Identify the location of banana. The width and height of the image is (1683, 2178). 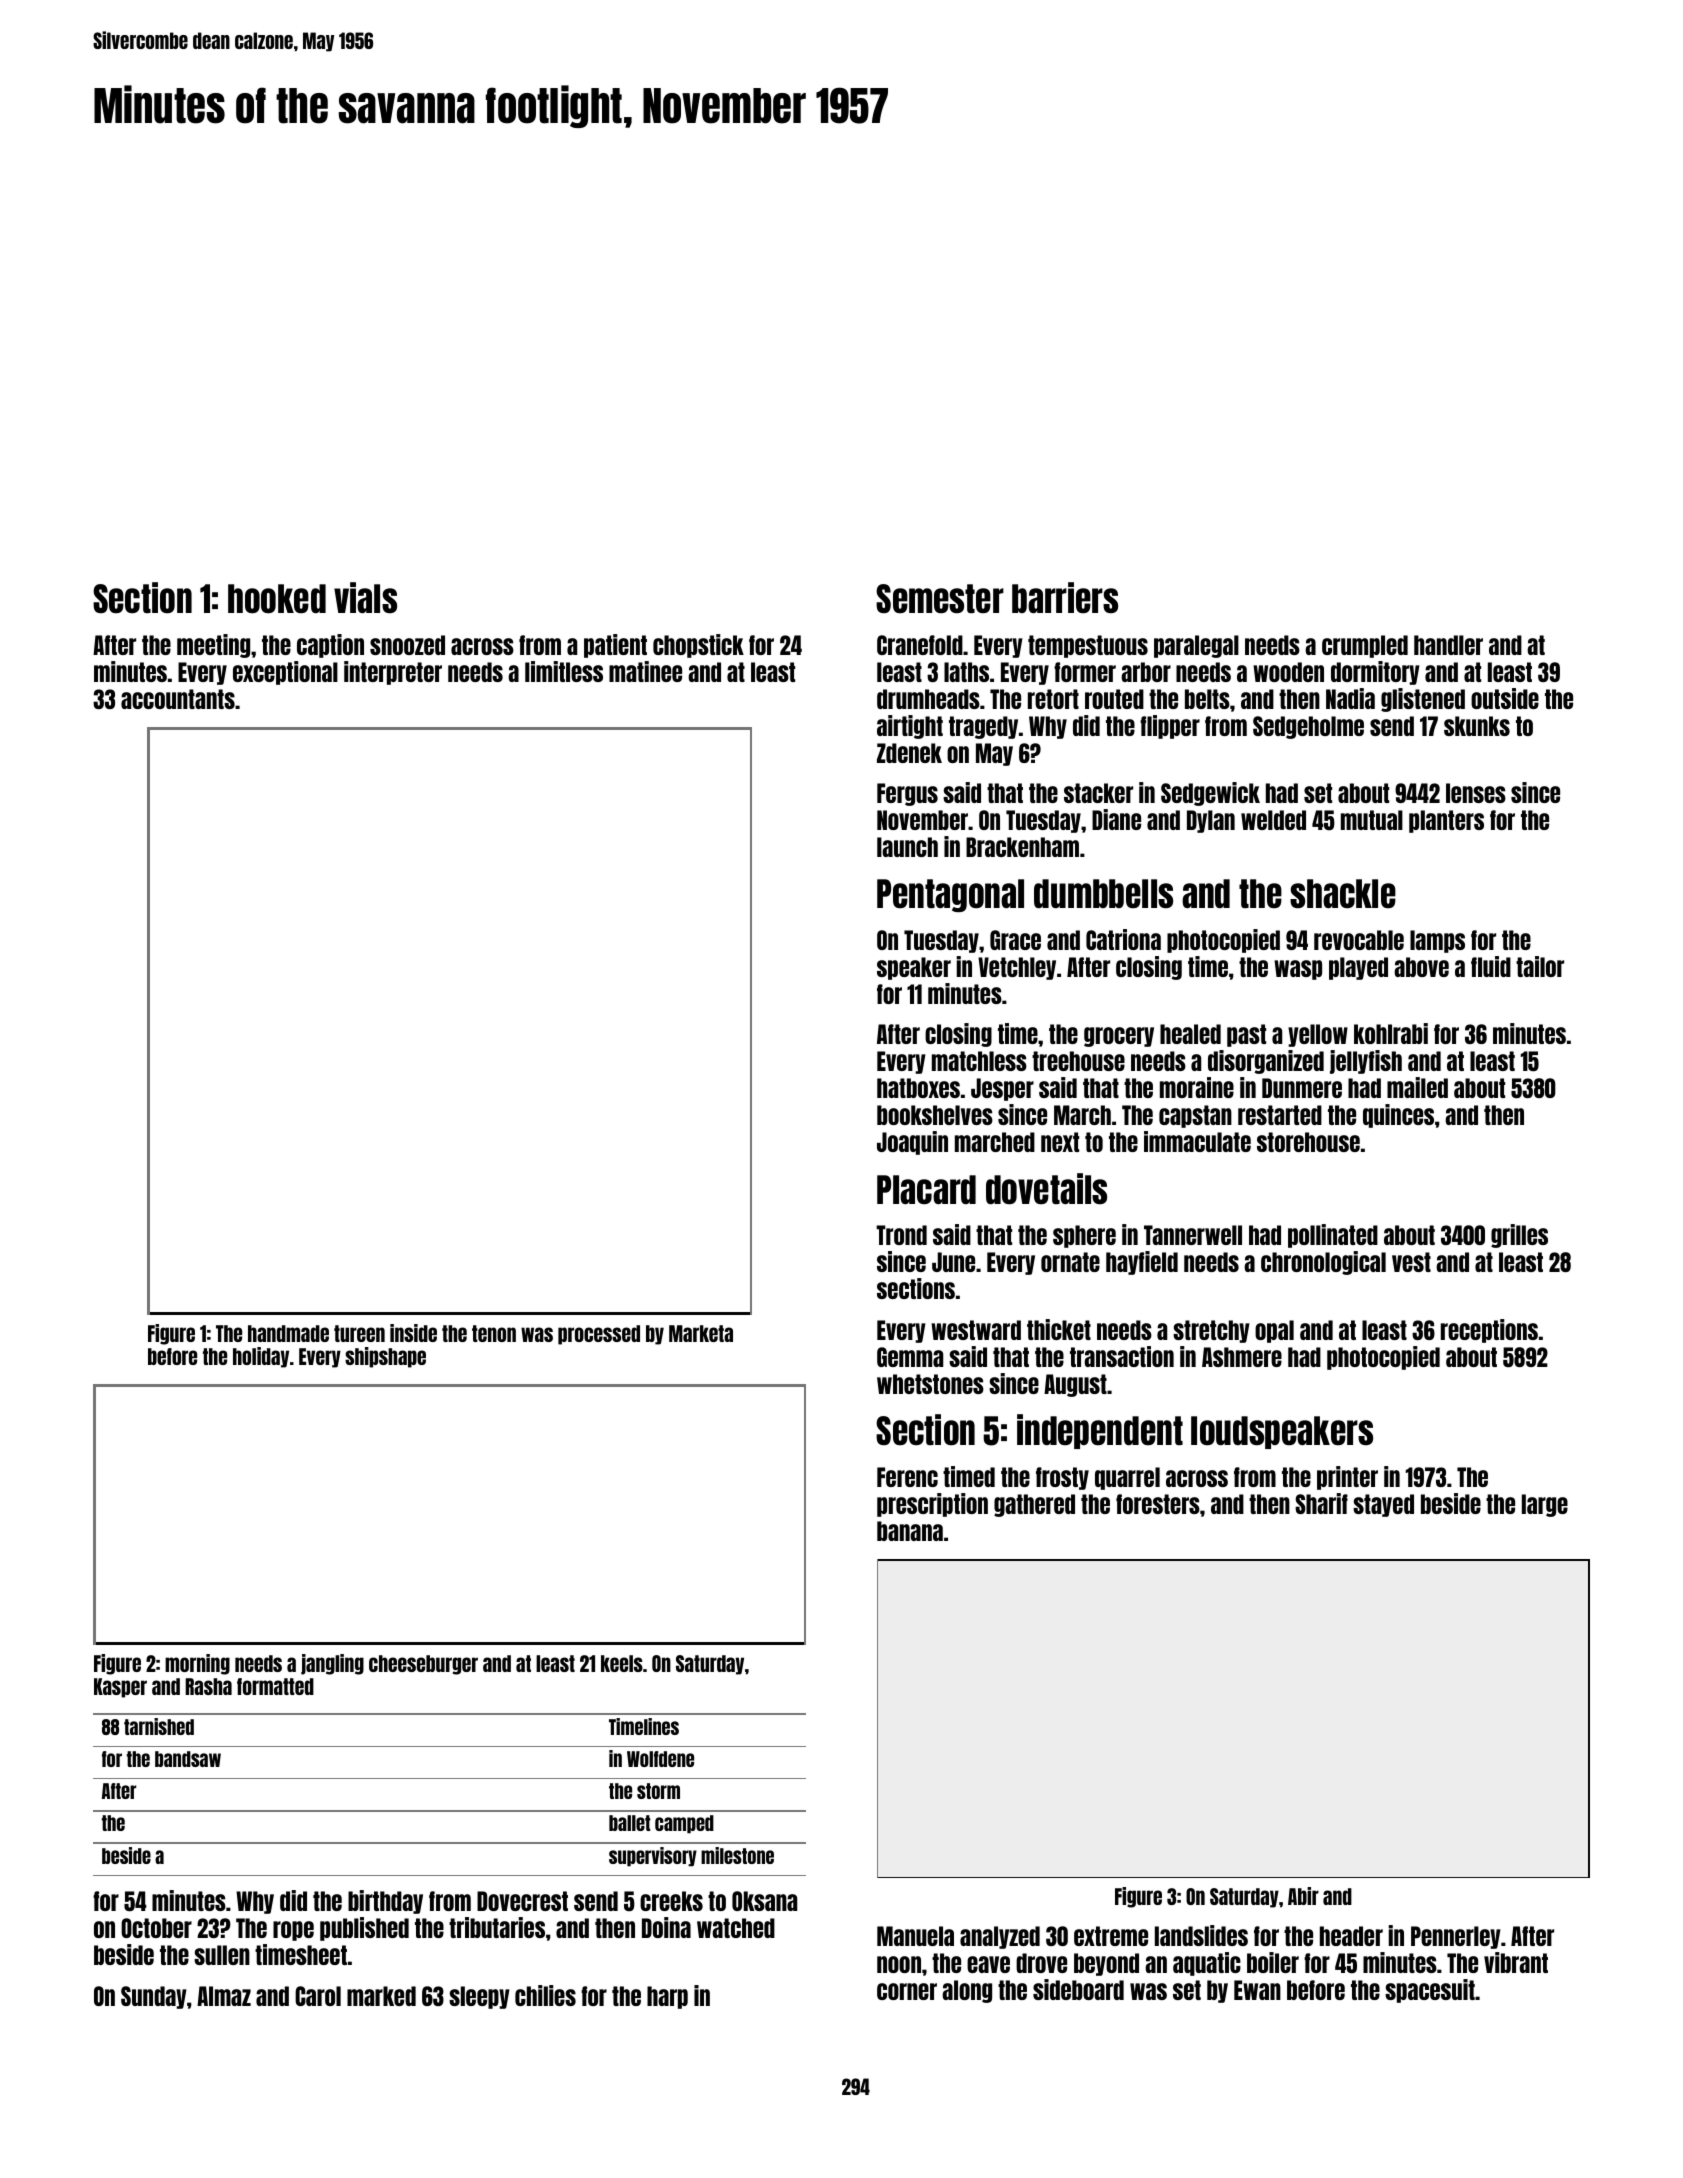
(910, 1531).
